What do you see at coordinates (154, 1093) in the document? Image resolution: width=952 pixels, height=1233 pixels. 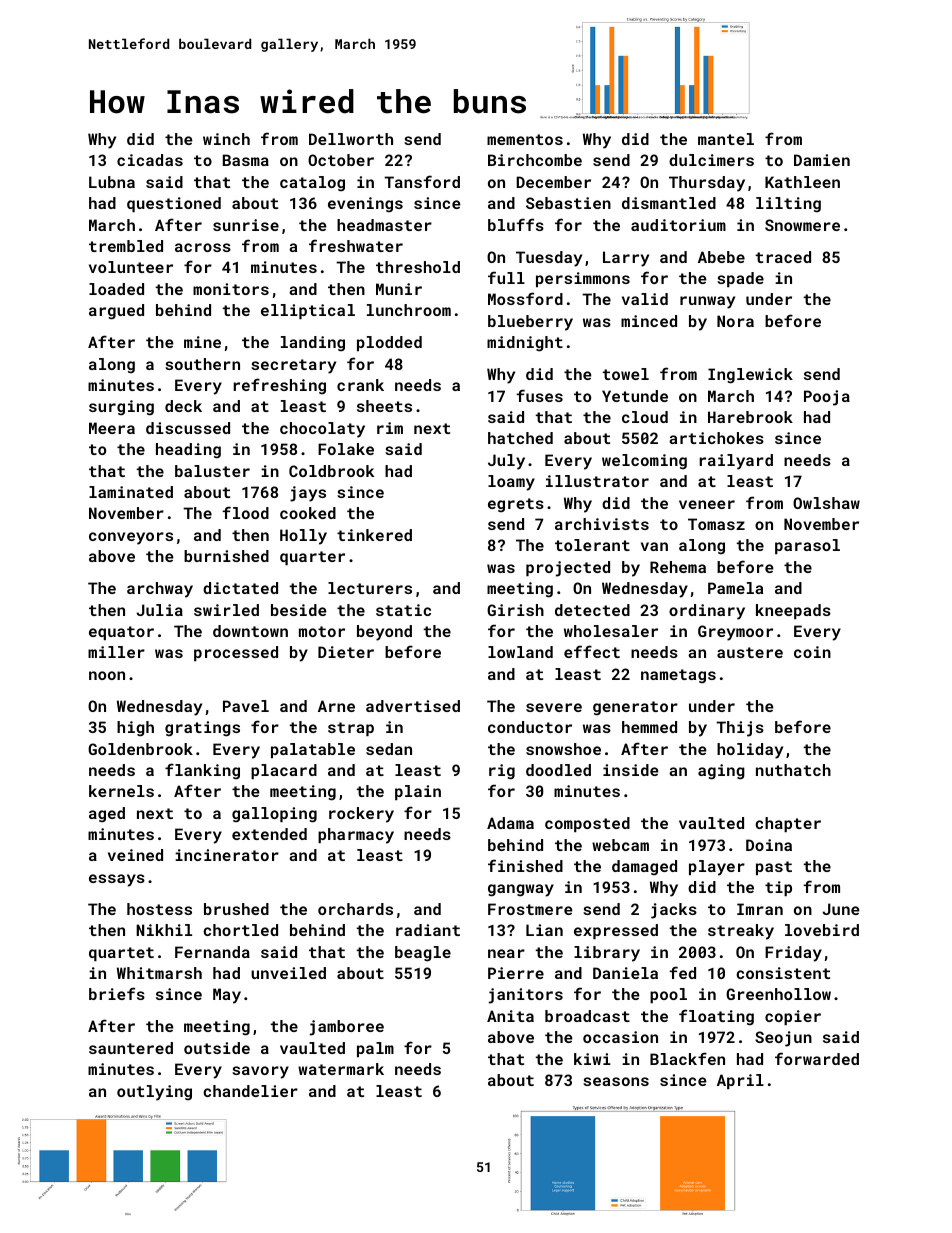 I see `outlying` at bounding box center [154, 1093].
